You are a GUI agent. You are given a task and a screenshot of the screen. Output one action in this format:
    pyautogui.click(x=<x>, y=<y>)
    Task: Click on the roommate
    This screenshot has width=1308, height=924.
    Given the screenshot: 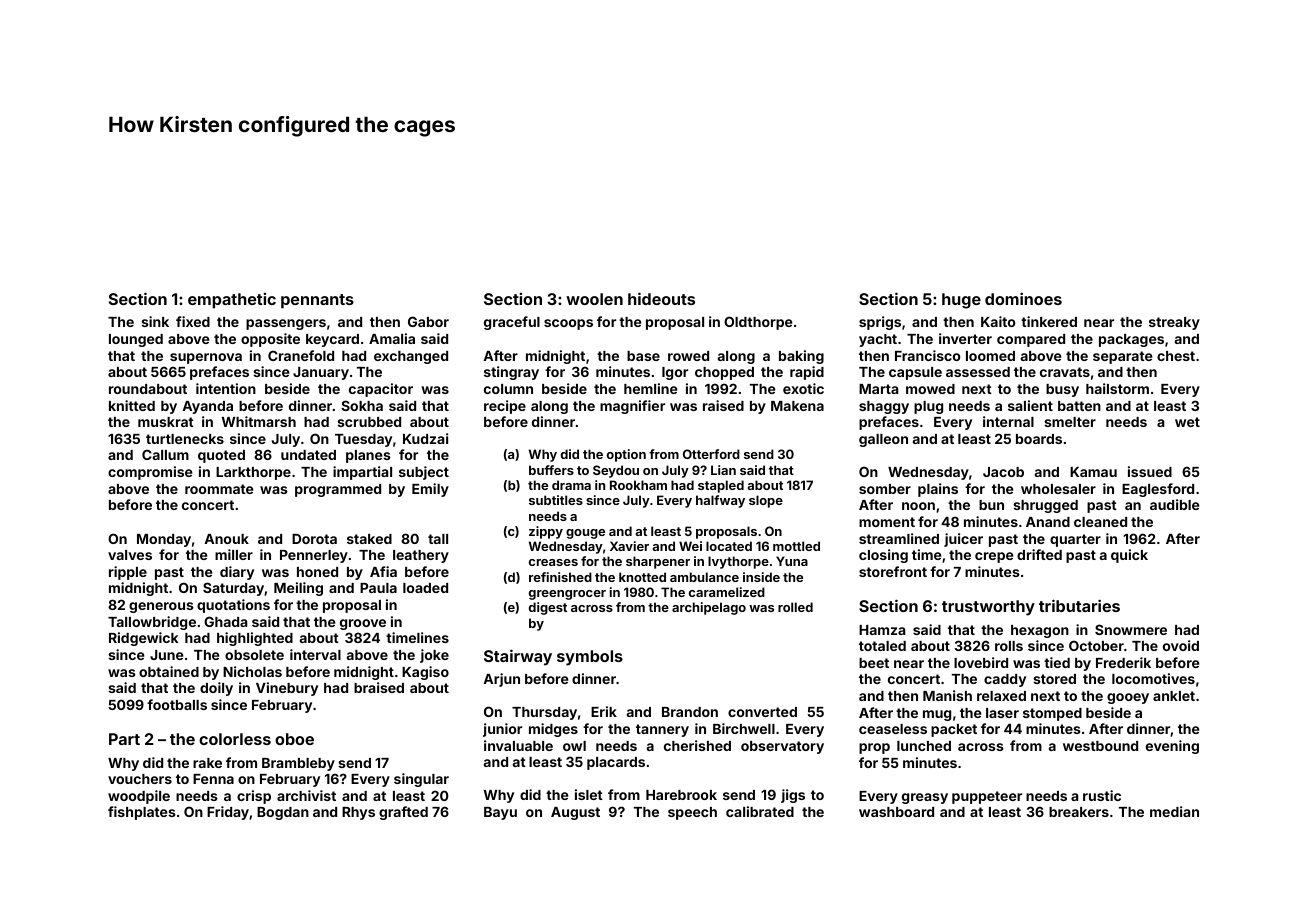 What is the action you would take?
    pyautogui.click(x=219, y=489)
